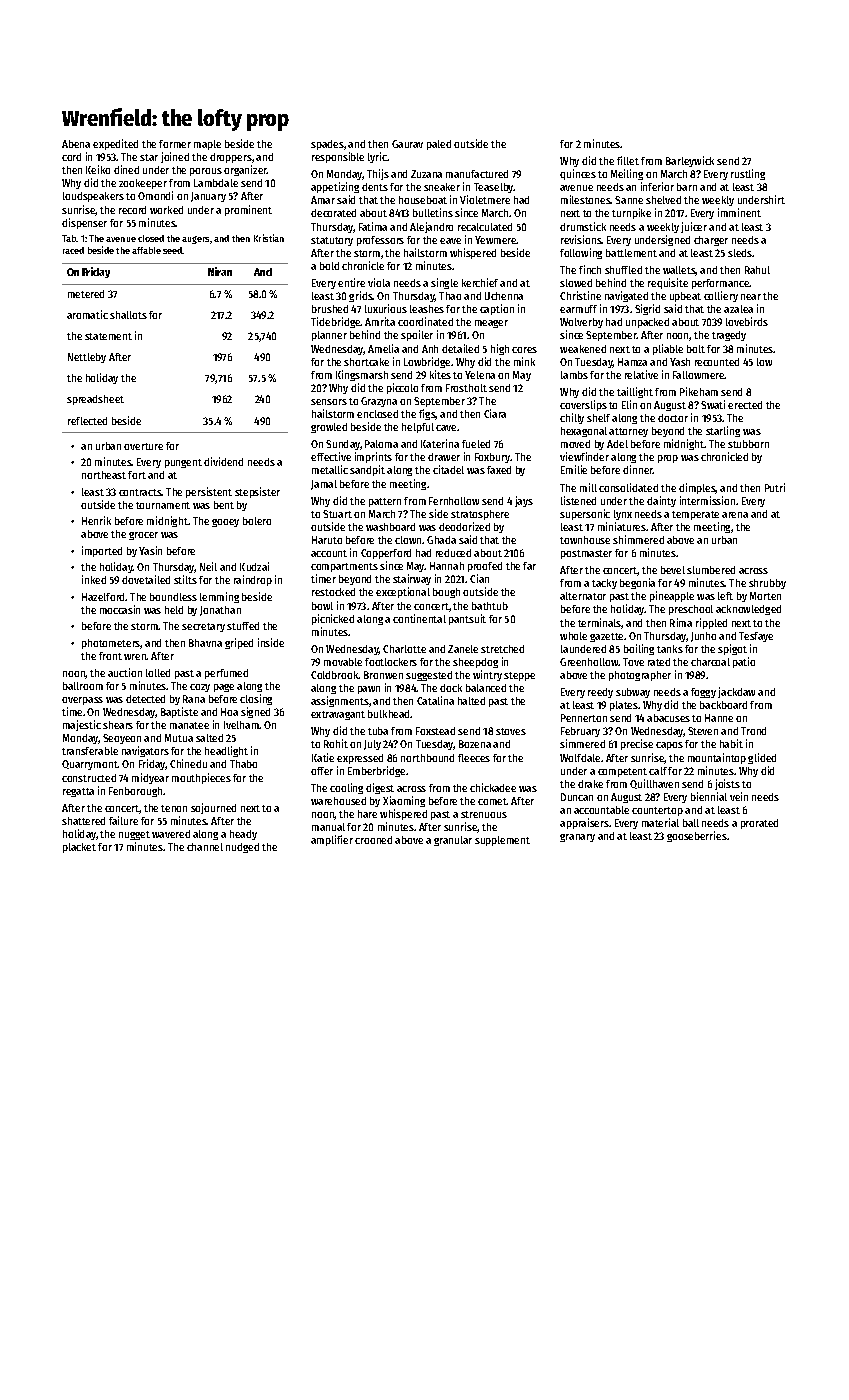  I want to click on granular, so click(453, 841).
